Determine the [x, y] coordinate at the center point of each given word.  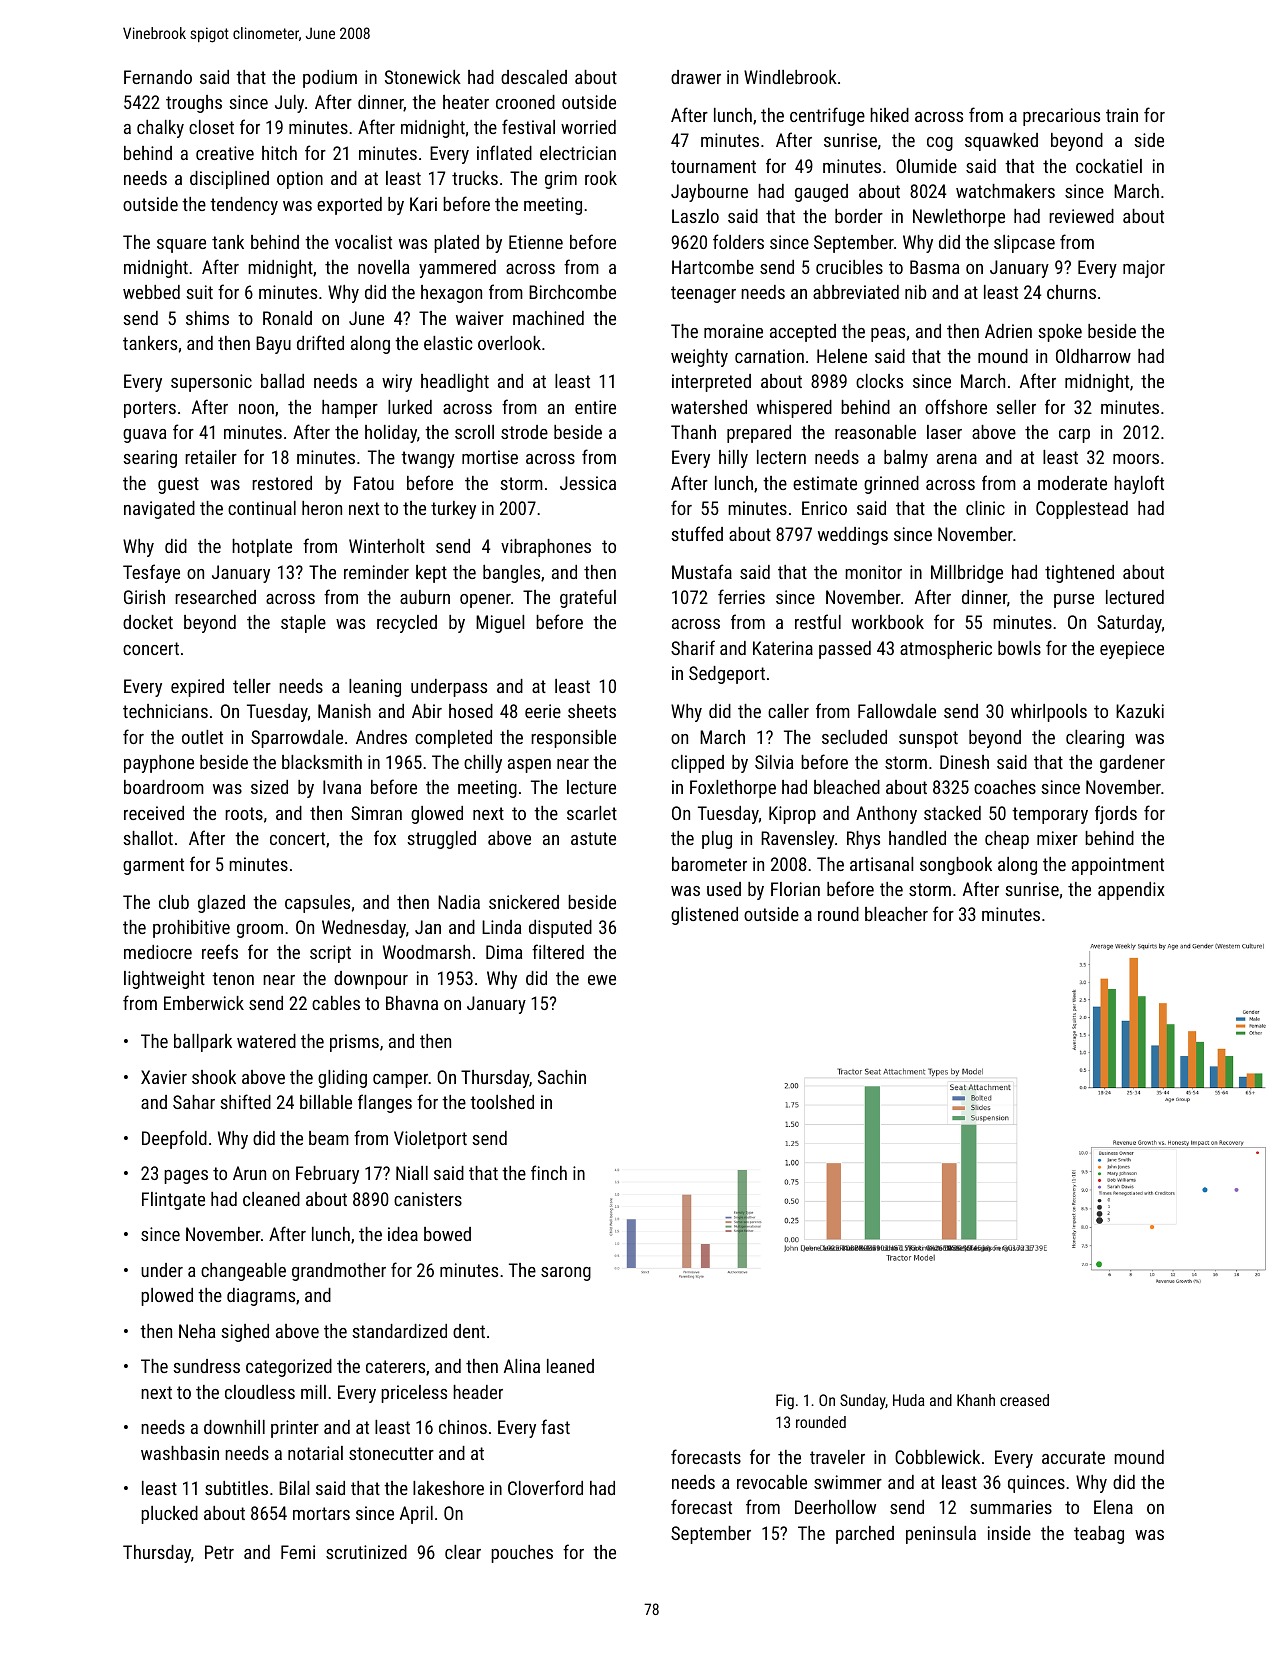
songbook [956, 866]
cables [336, 1003]
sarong [566, 1274]
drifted [320, 342]
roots [244, 813]
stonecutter [391, 1453]
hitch [279, 153]
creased [1024, 1400]
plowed [167, 1297]
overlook [509, 343]
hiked [889, 115]
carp [1074, 436]
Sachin [562, 1077]
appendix [1131, 891]
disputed [560, 929]
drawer [696, 77]
